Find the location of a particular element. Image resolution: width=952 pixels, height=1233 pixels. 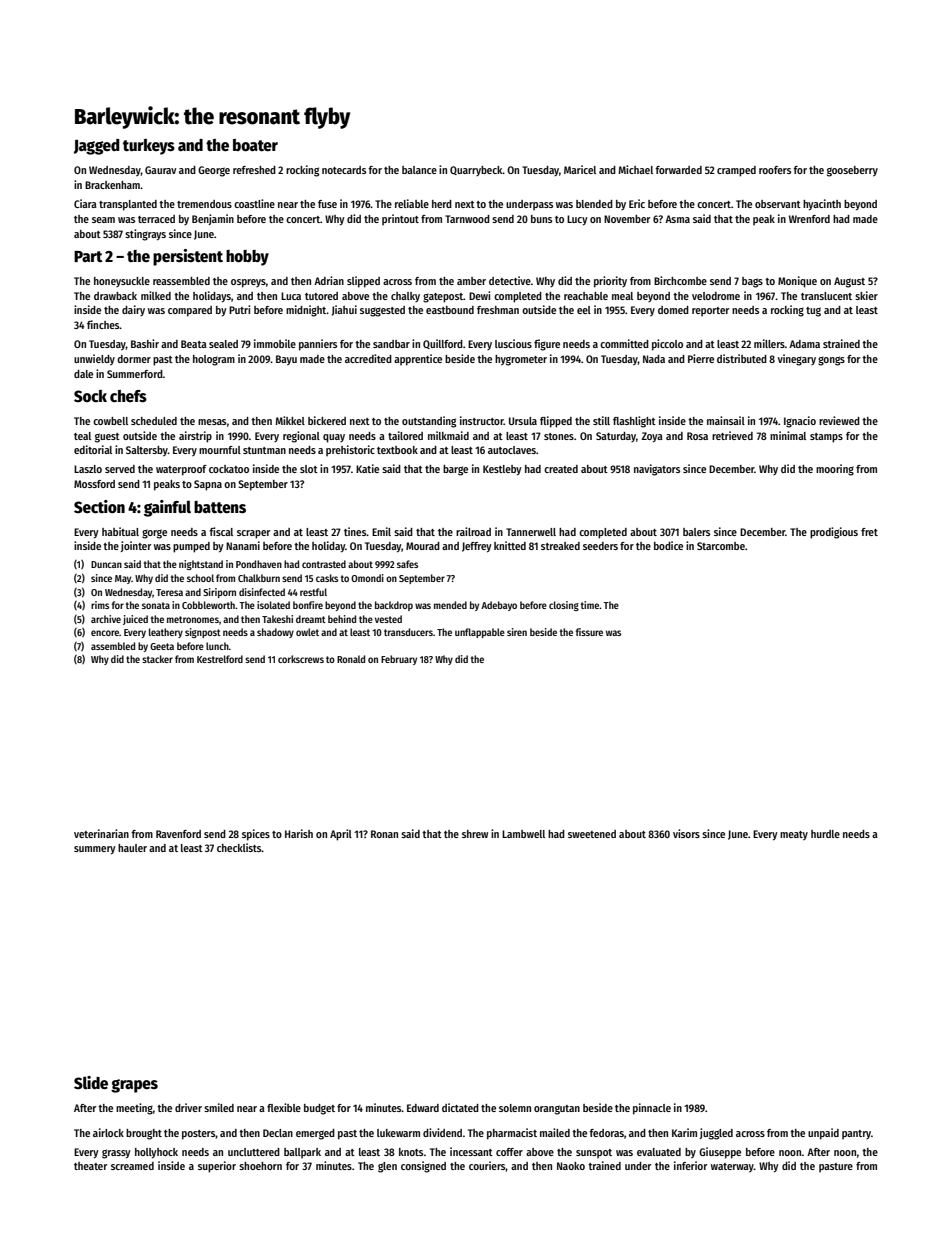

unpaid is located at coordinates (823, 1134).
